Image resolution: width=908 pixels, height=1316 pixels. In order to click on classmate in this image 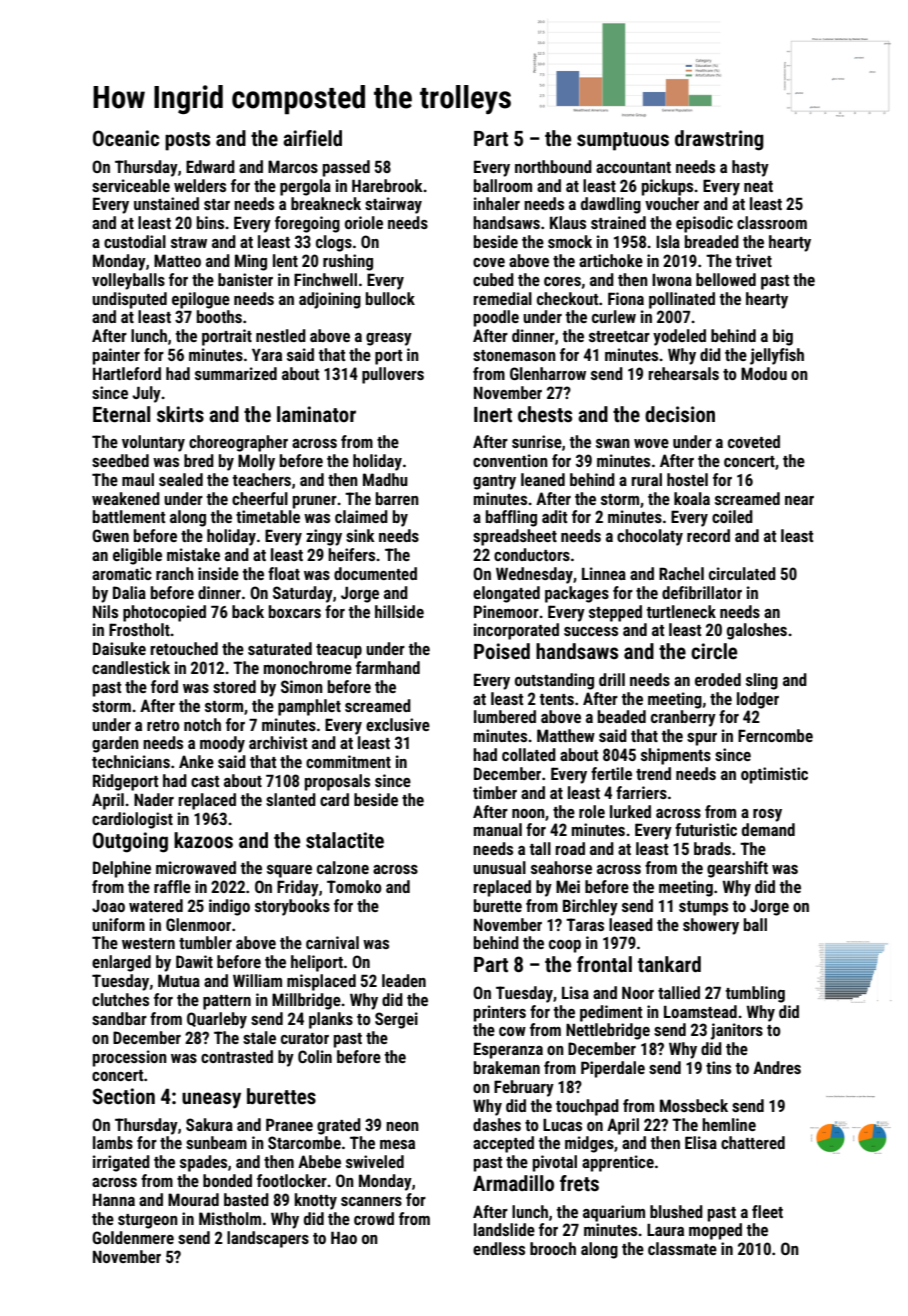, I will do `click(682, 1248)`.
